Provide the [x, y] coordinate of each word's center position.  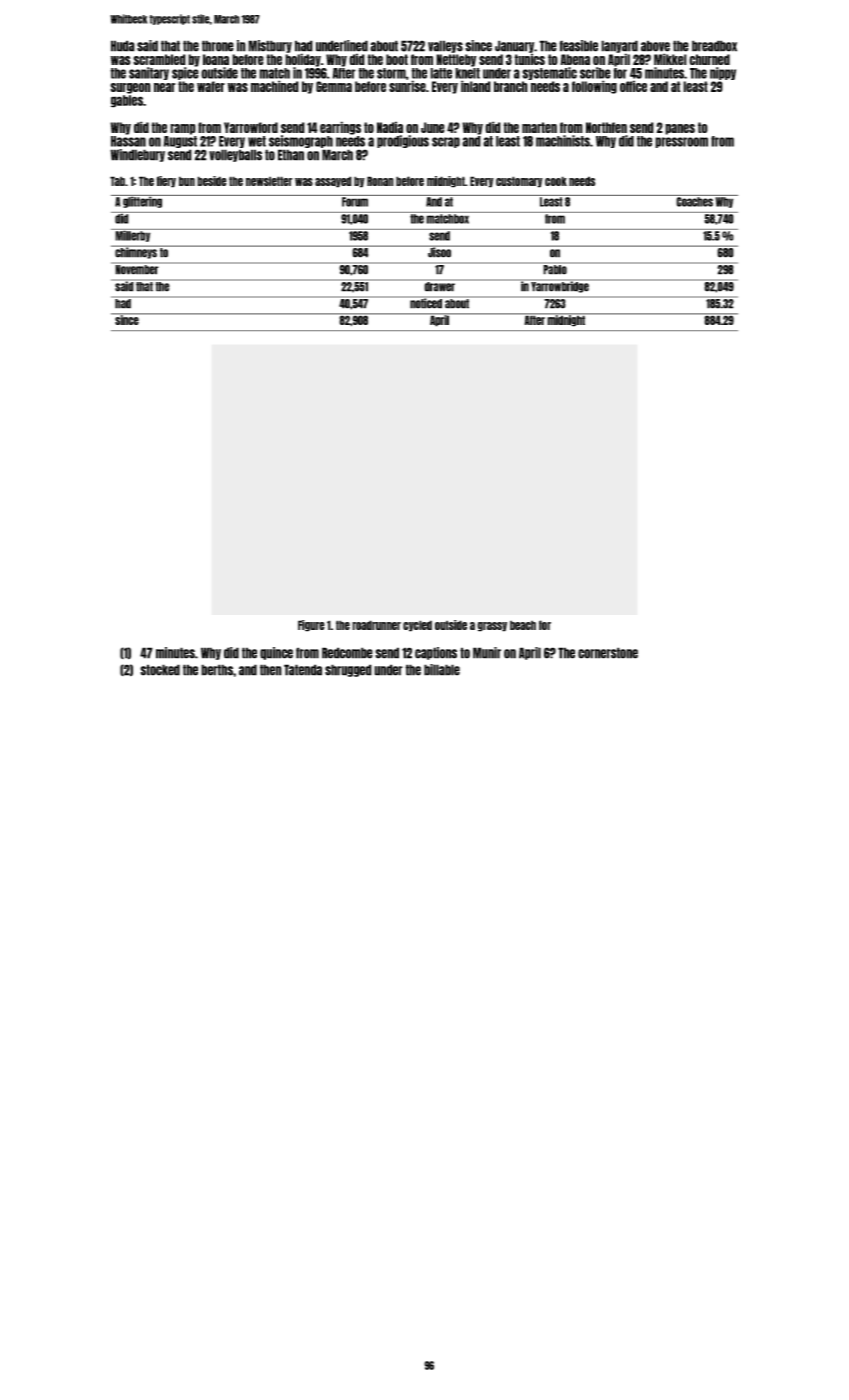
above [655, 46]
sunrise [407, 86]
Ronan [380, 181]
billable [442, 670]
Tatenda [303, 670]
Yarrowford [251, 127]
